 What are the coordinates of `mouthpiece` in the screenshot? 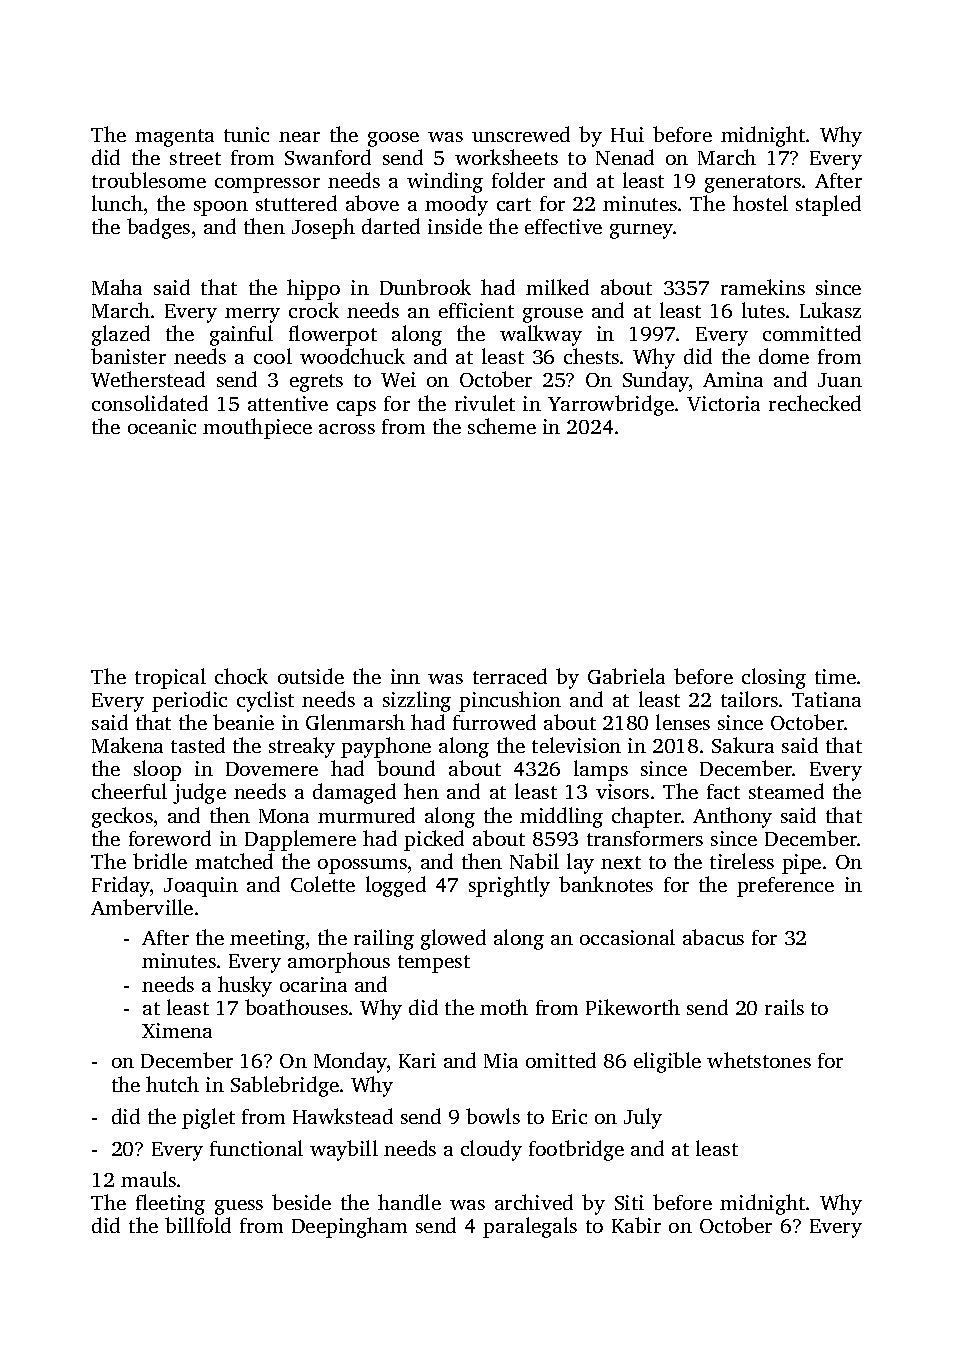 It's located at (257, 428).
